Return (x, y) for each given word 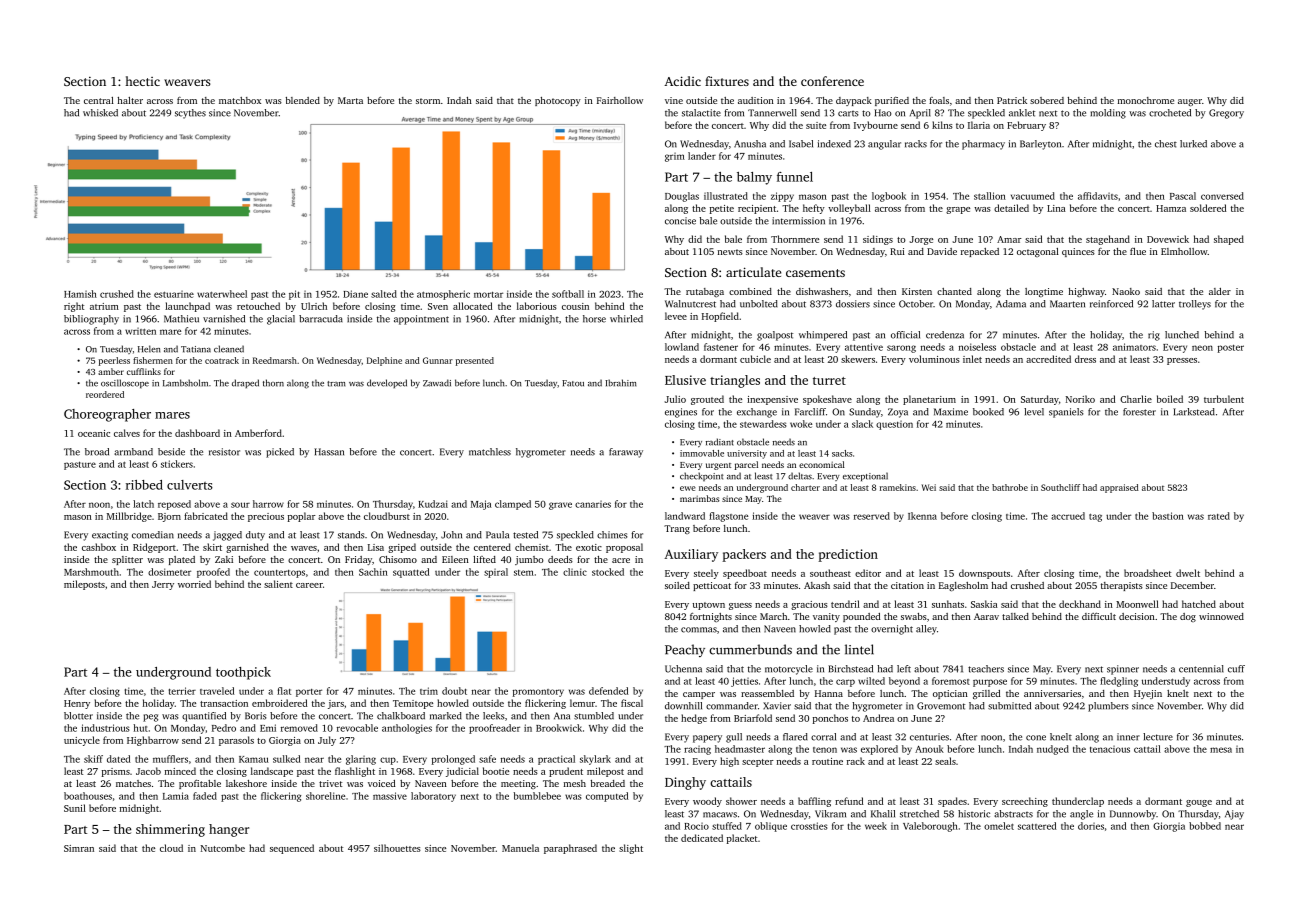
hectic (142, 81)
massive (390, 796)
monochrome (1146, 100)
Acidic (682, 81)
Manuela (520, 848)
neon (1202, 348)
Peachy (685, 650)
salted (384, 294)
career (309, 585)
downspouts (984, 574)
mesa (1221, 750)
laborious (537, 306)
